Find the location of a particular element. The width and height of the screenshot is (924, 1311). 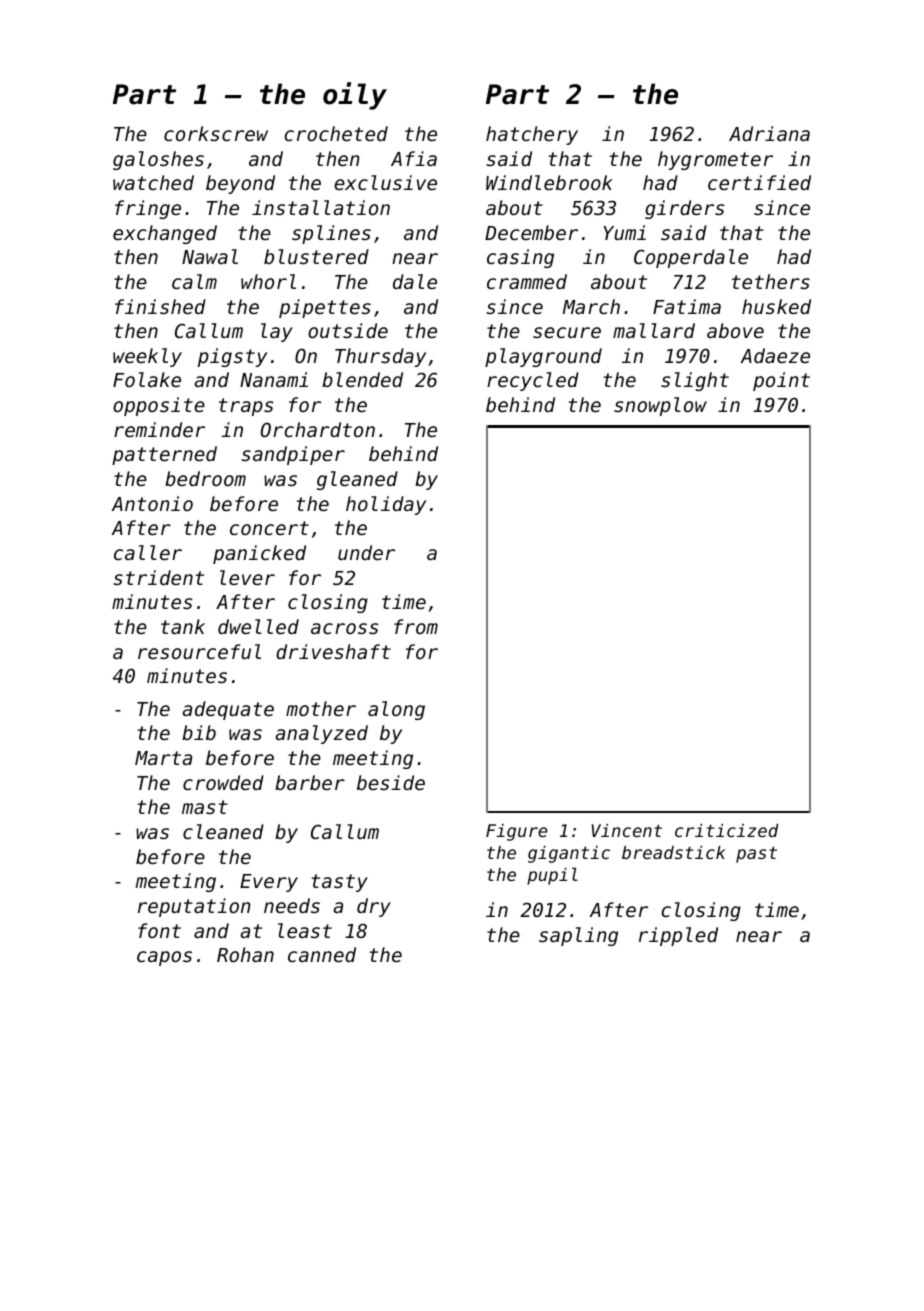

December is located at coordinates (531, 232).
